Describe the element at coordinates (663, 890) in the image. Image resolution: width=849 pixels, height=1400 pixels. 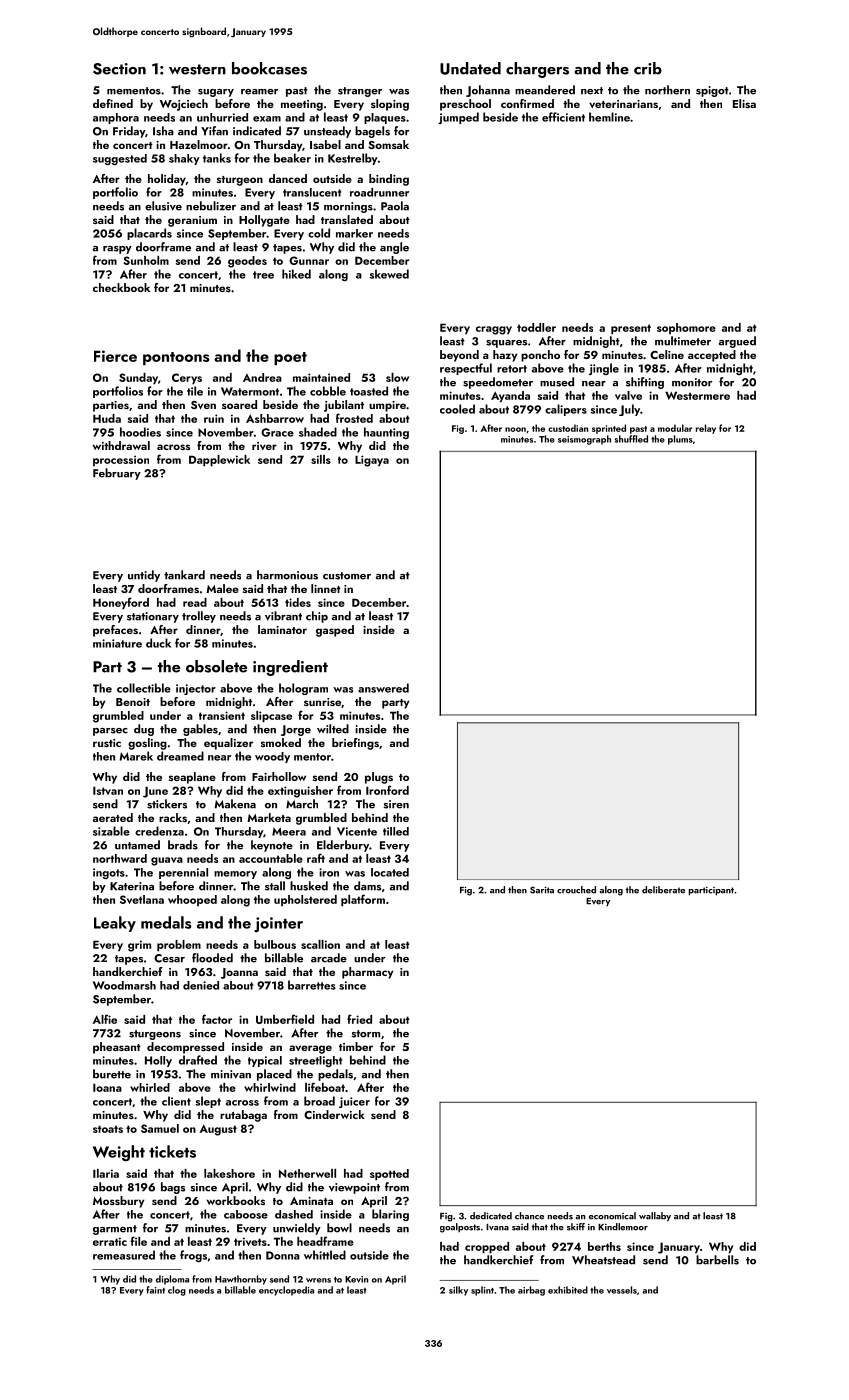
I see `deliberate` at that location.
